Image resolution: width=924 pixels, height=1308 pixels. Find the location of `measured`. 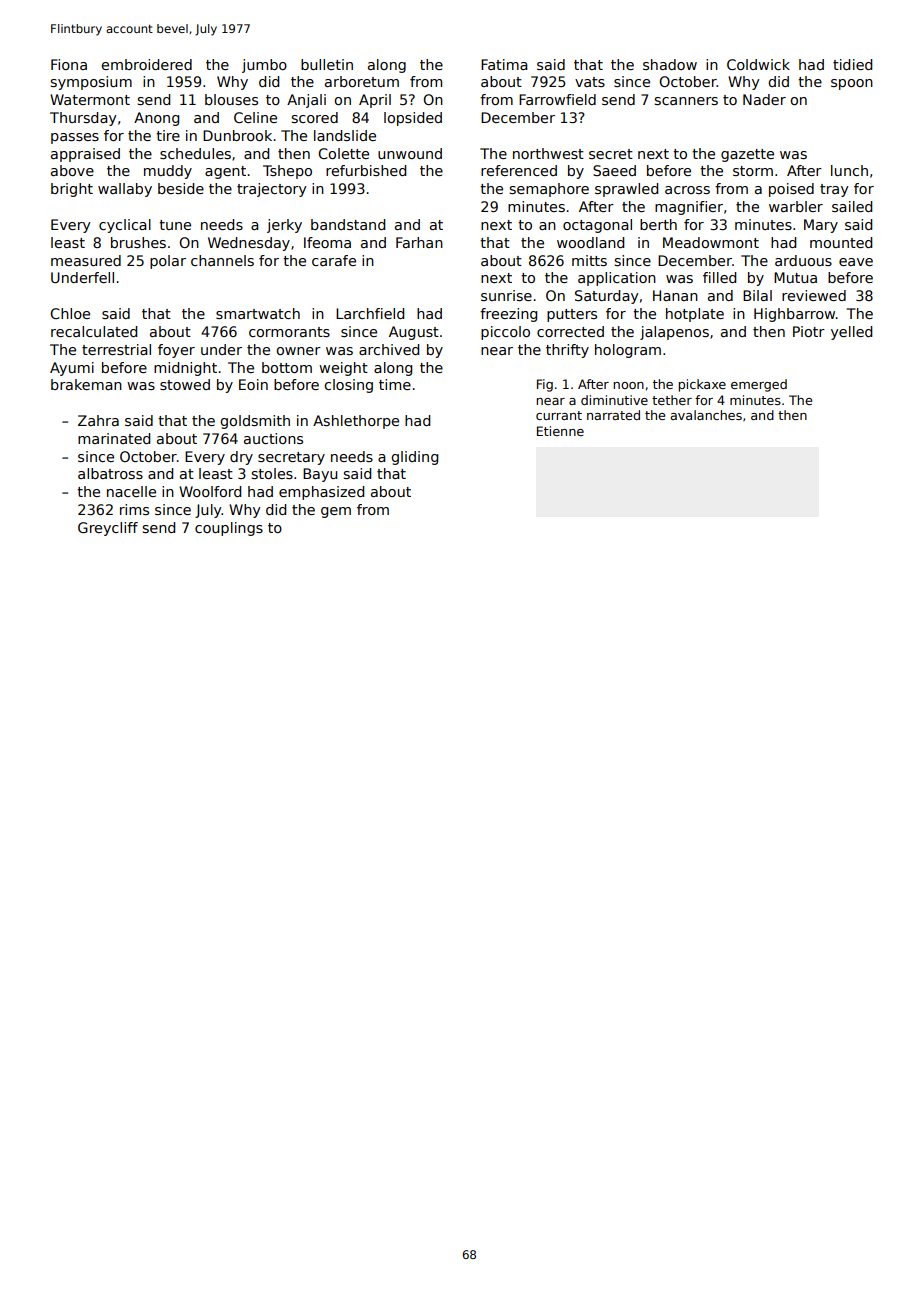

measured is located at coordinates (86, 260).
